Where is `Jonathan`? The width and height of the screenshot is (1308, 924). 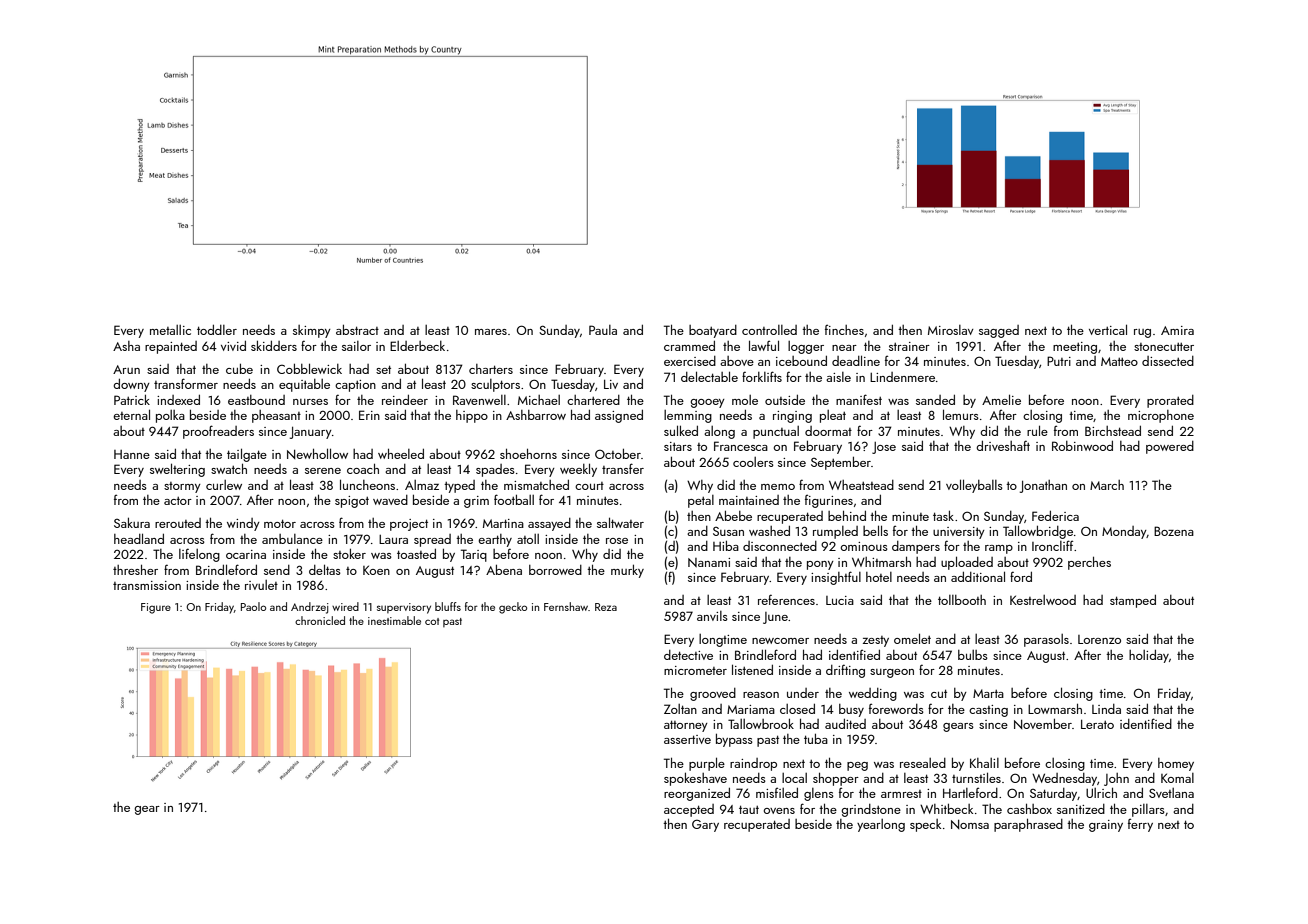 Jonathan is located at coordinates (1043, 486).
